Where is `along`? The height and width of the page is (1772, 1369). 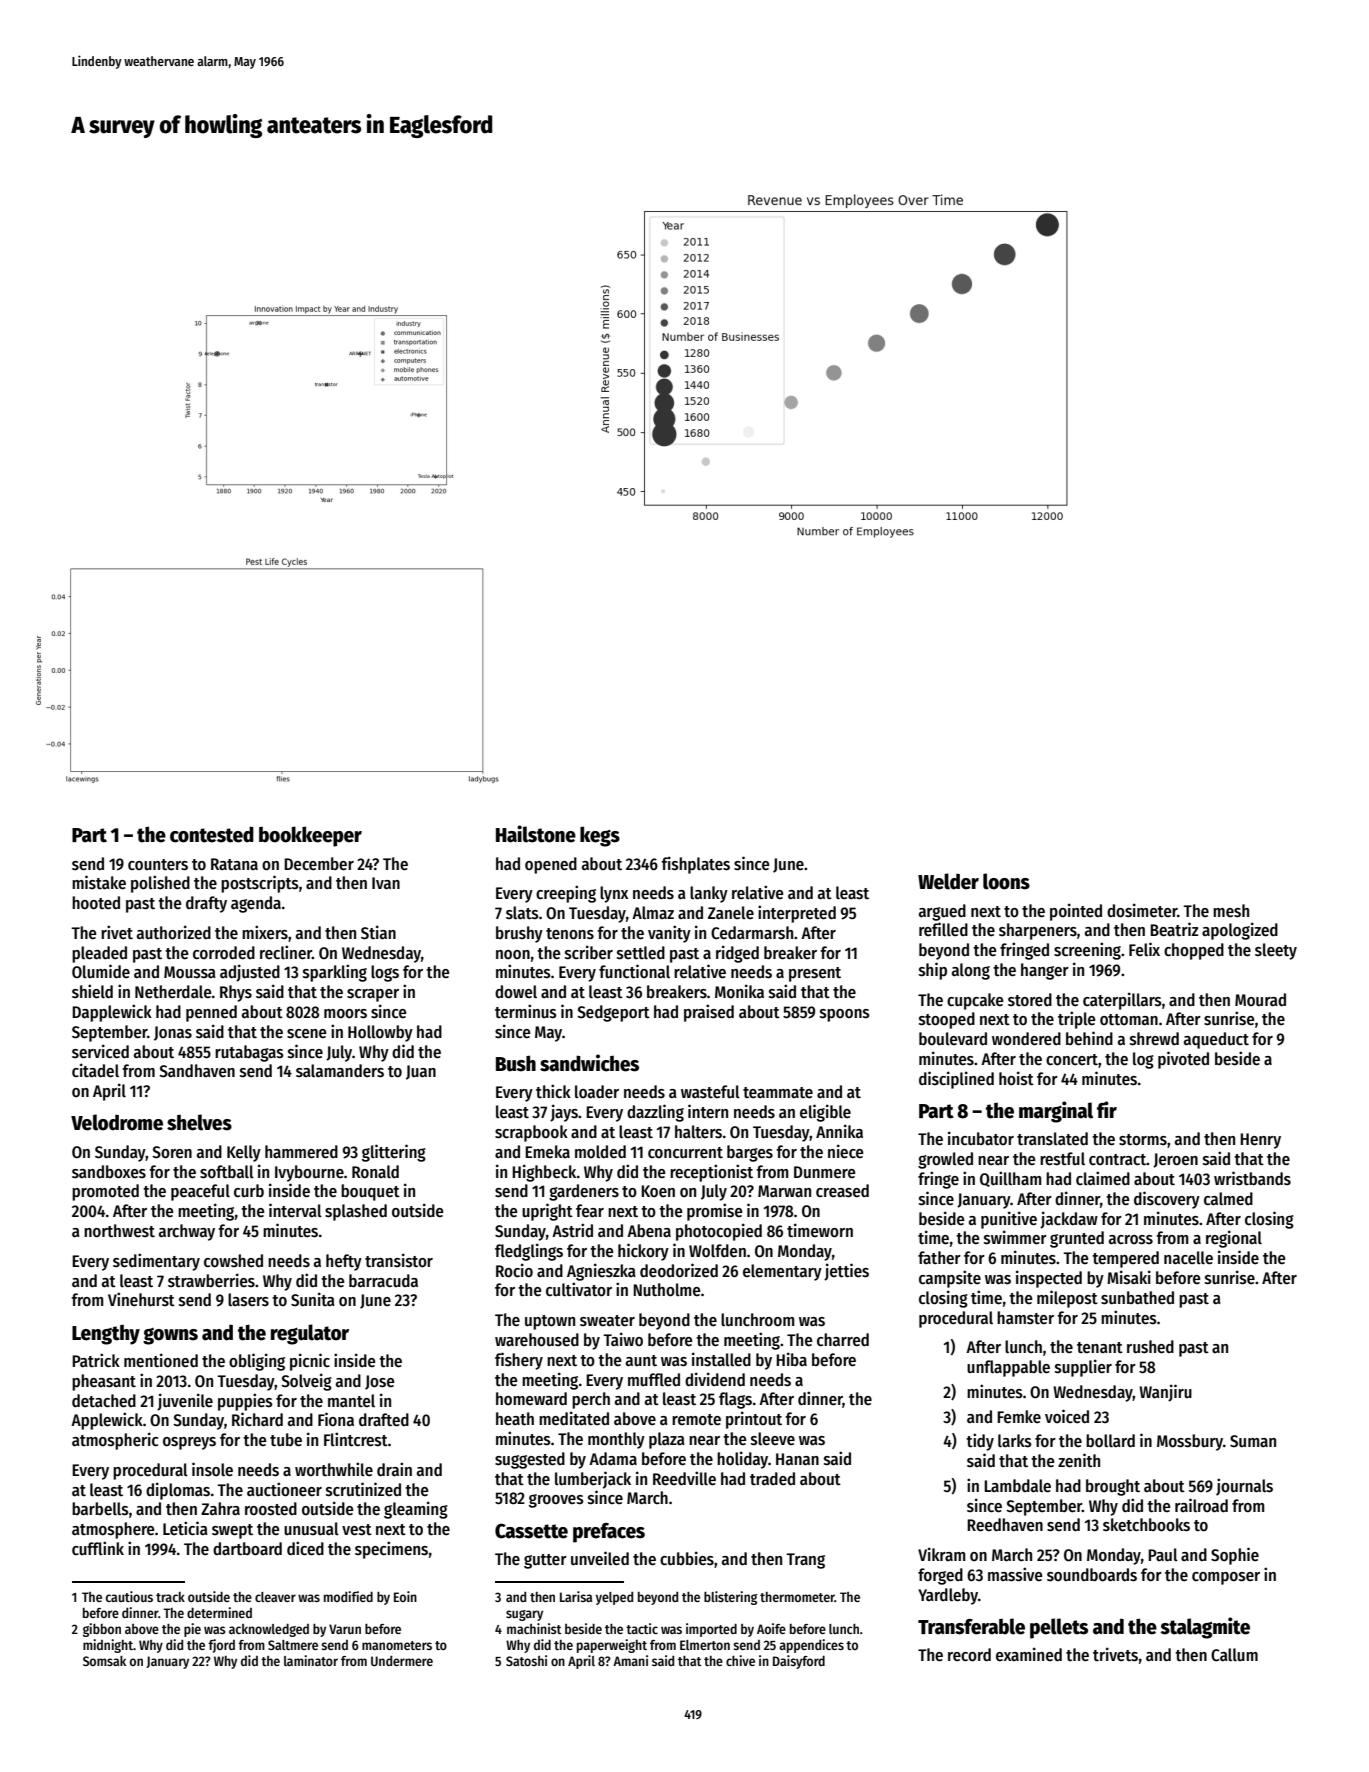
along is located at coordinates (971, 971).
